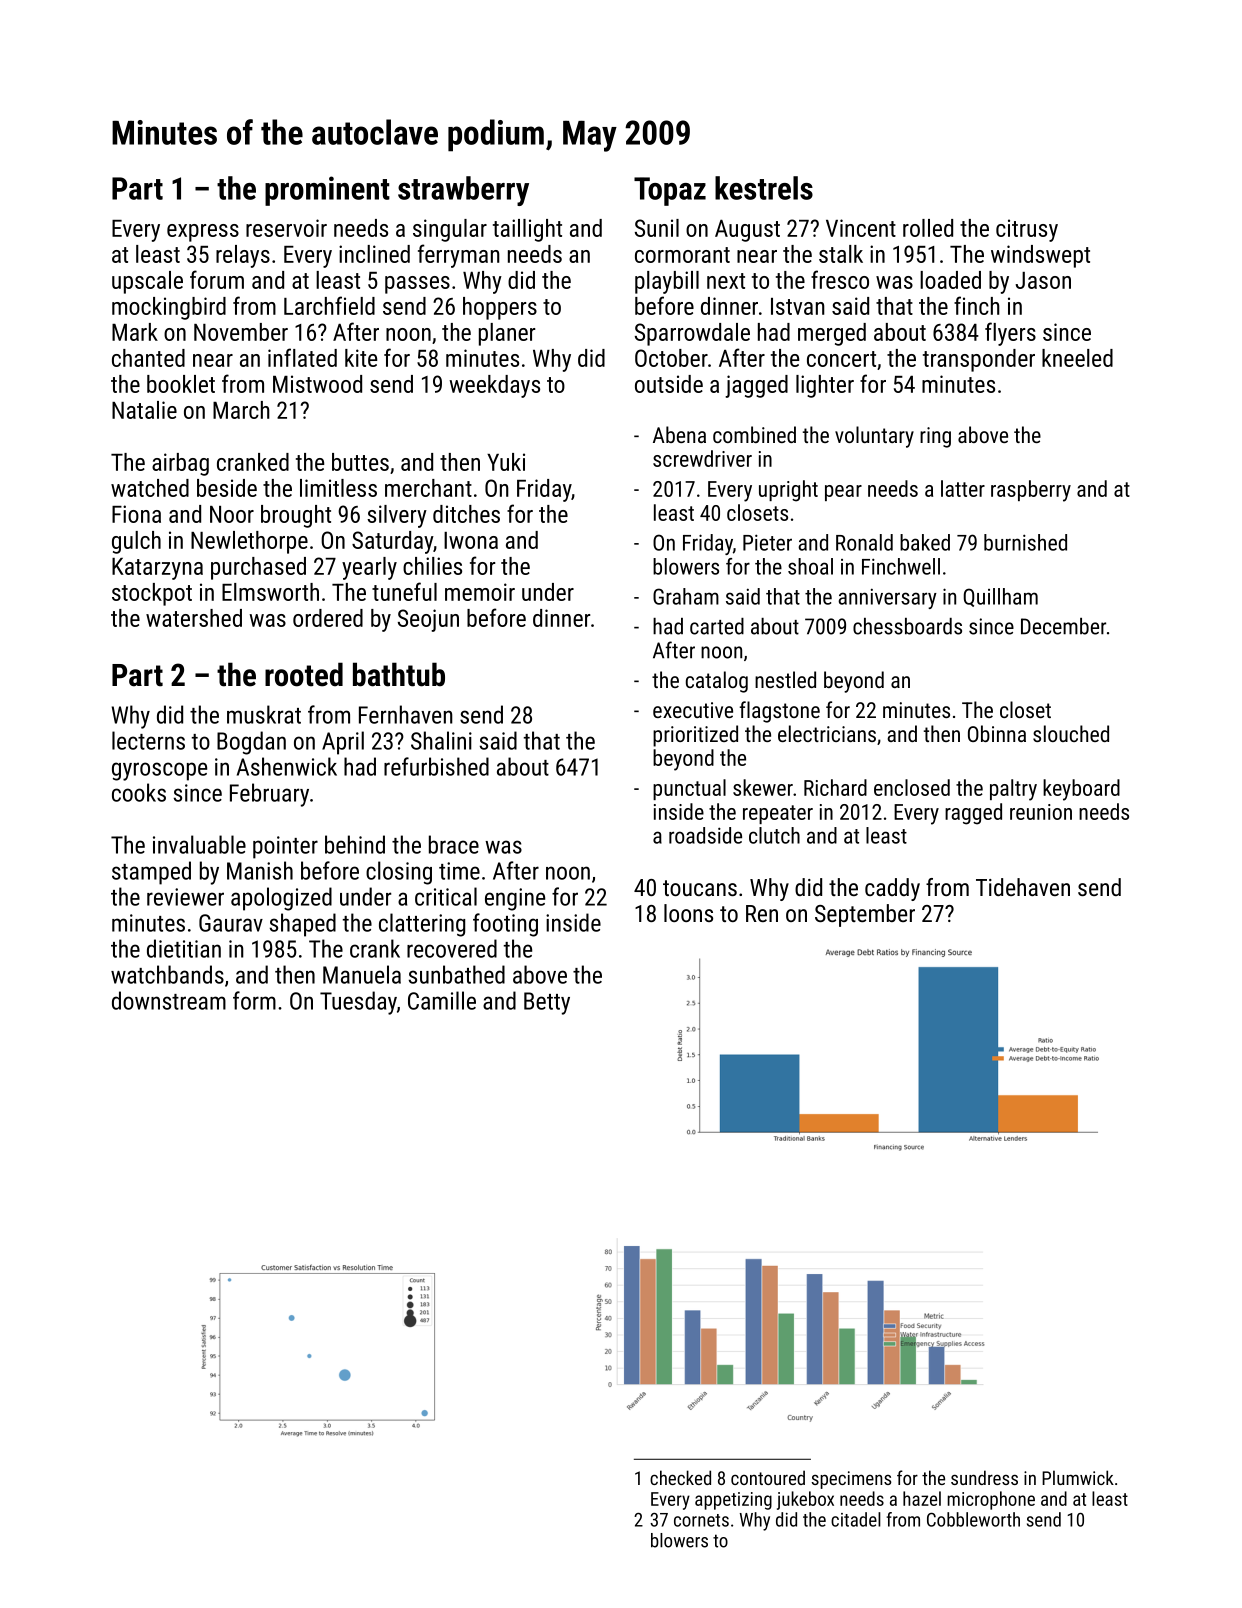 The image size is (1242, 1608). Describe the element at coordinates (169, 1000) in the image. I see `downstream` at that location.
